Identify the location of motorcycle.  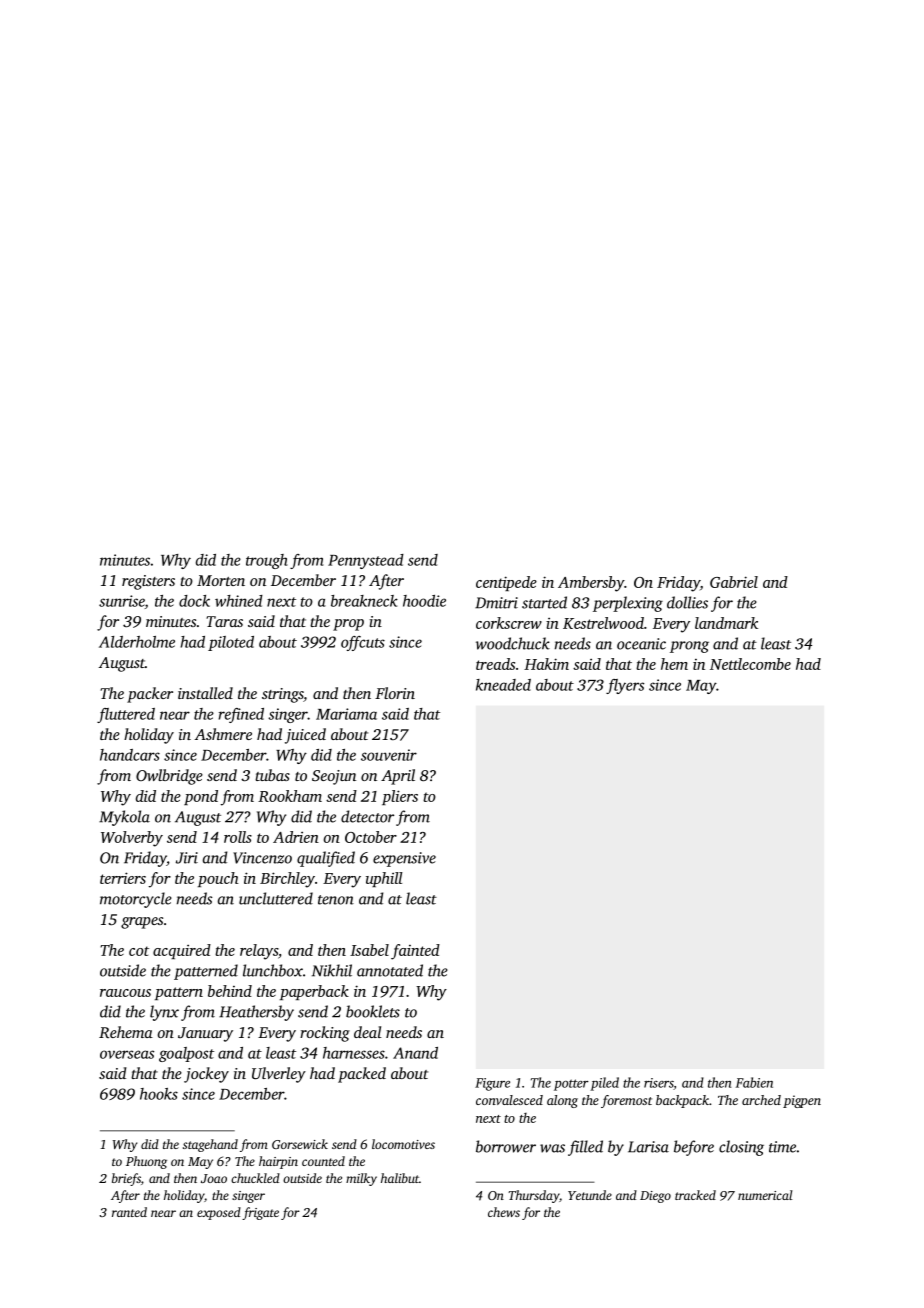
(136, 900).
